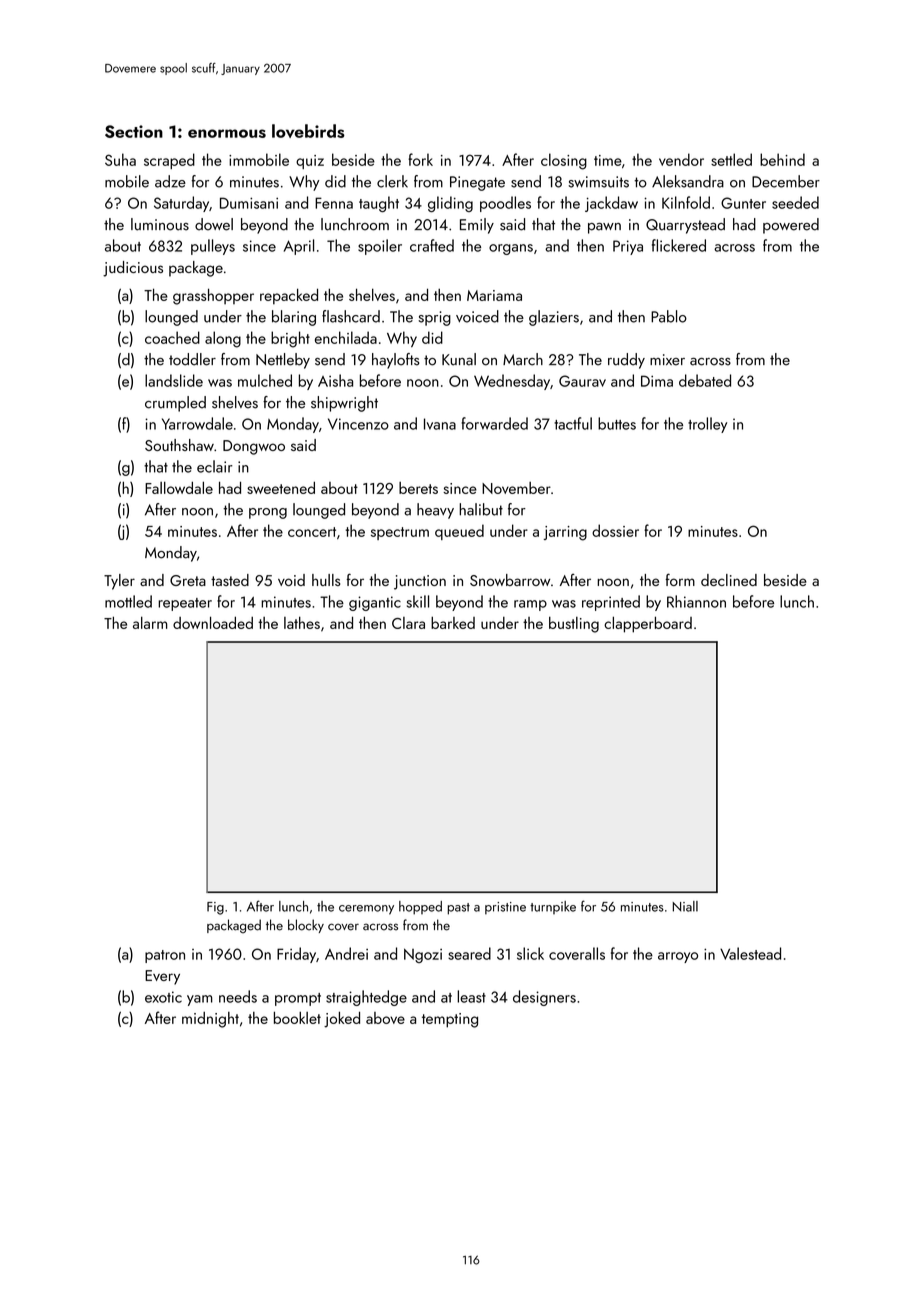 The height and width of the screenshot is (1308, 924). Describe the element at coordinates (458, 909) in the screenshot. I see `past` at that location.
